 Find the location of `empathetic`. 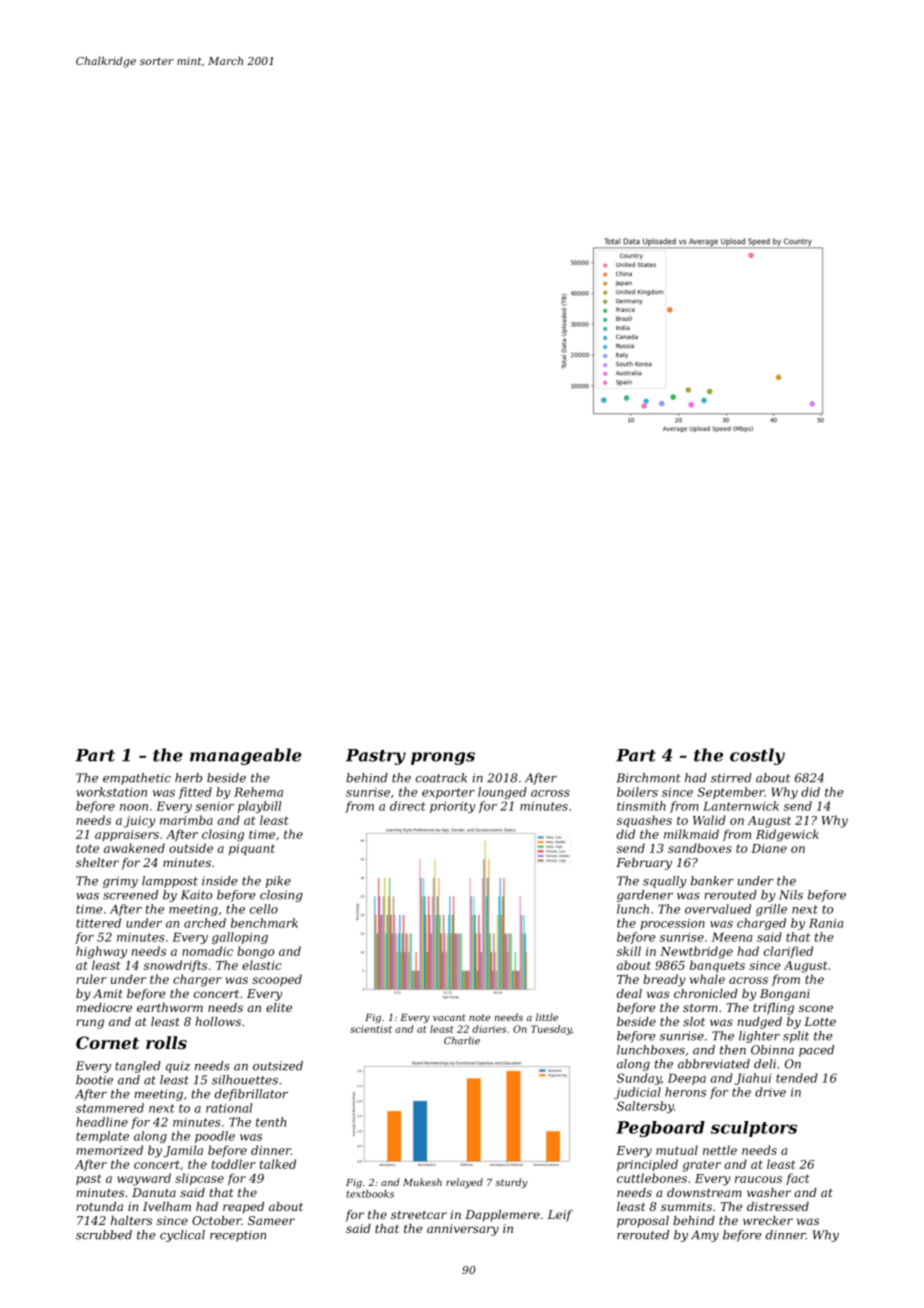

empathetic is located at coordinates (137, 779).
